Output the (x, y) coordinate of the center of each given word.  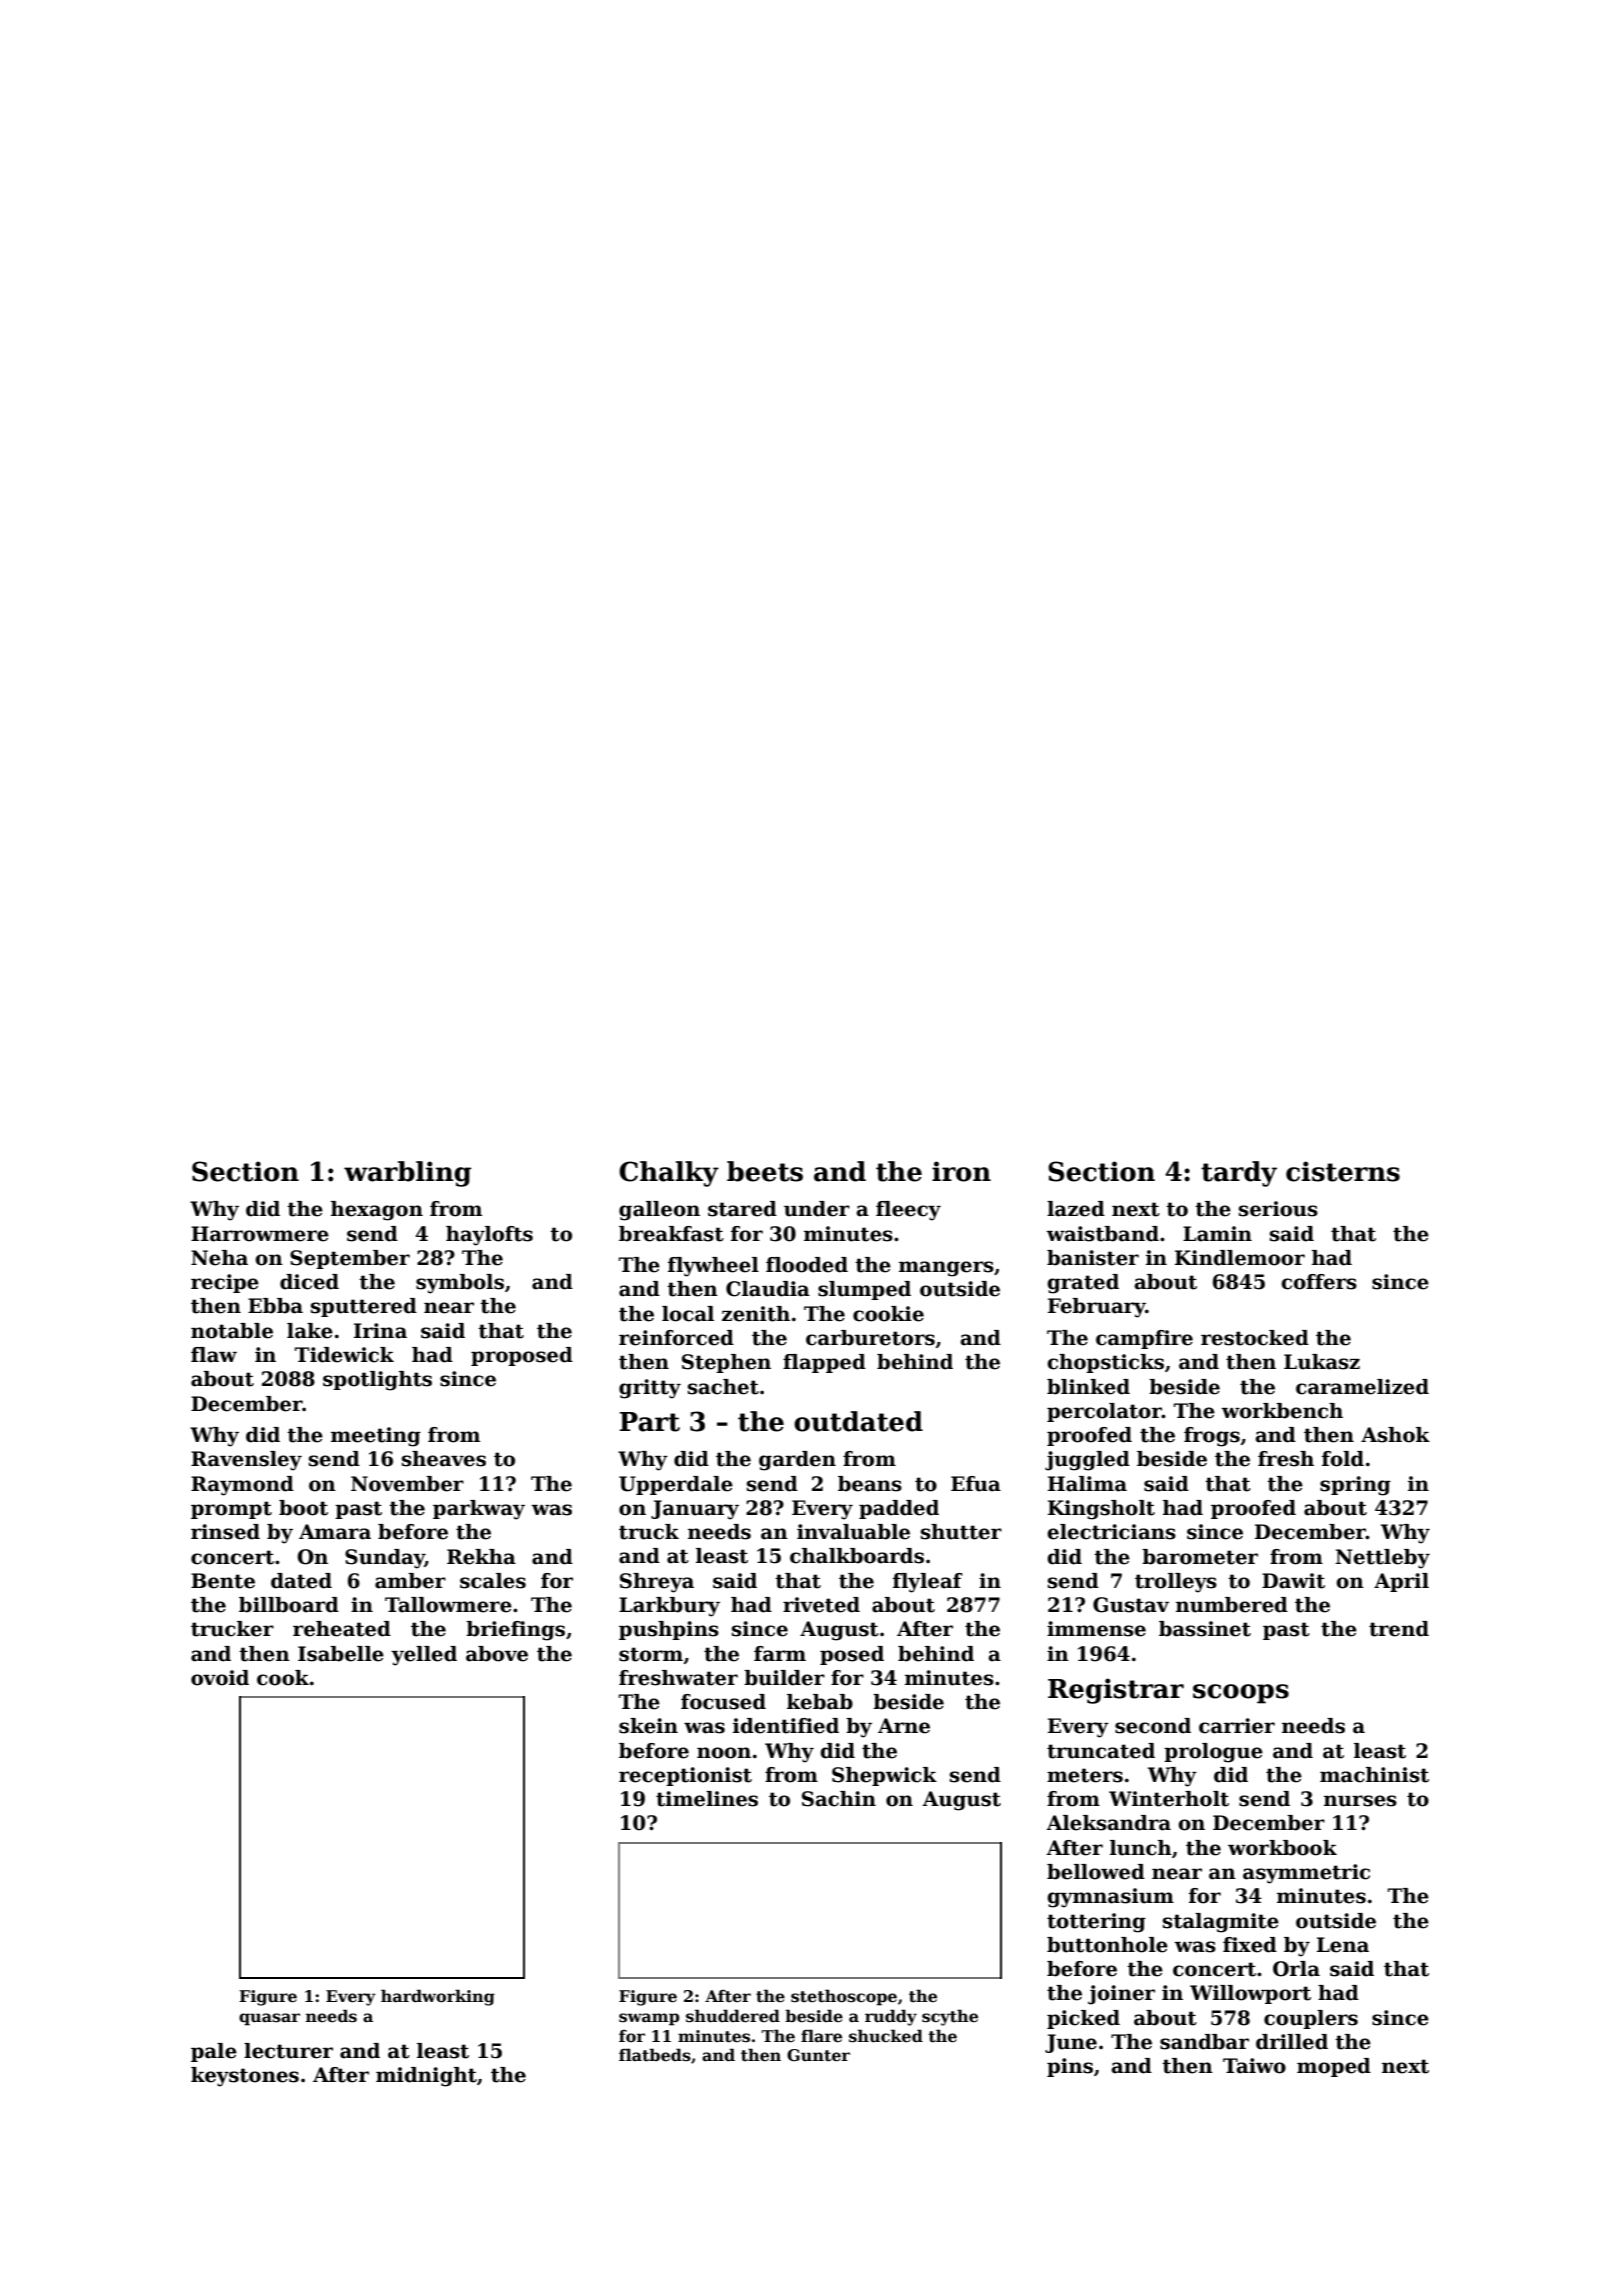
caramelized (1362, 1387)
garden (797, 1461)
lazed (1076, 1209)
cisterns (1343, 1171)
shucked (886, 2036)
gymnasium (1110, 1898)
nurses (1360, 1801)
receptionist (685, 1776)
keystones (245, 2077)
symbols (460, 1284)
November (407, 1484)
